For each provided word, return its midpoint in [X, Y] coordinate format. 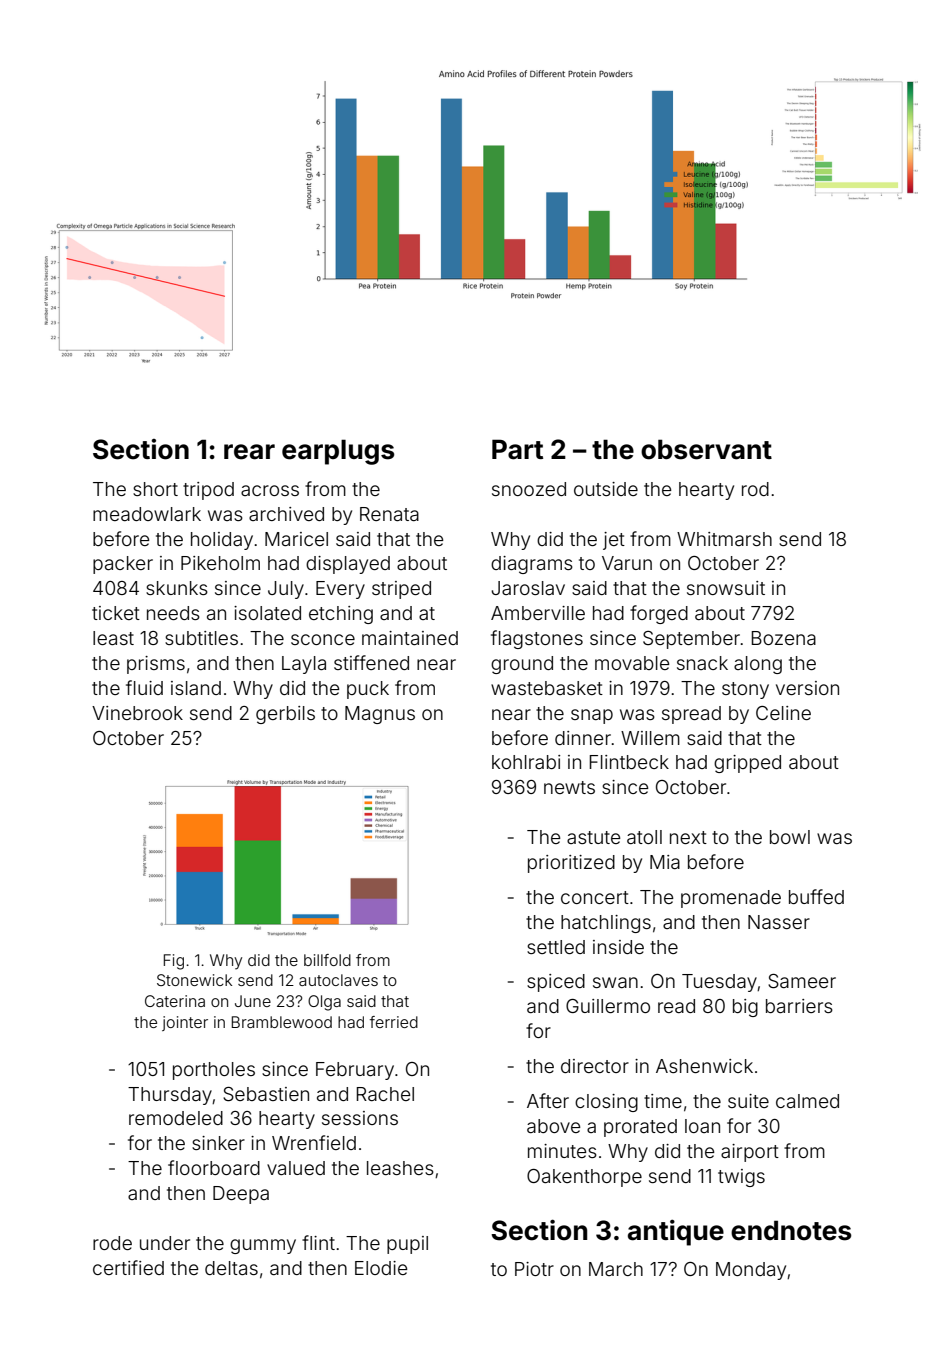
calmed [807, 1101]
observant [706, 449]
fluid [144, 687]
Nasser [779, 922]
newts [569, 787]
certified [128, 1267]
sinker [218, 1143]
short [155, 489]
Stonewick [194, 980]
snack [702, 663]
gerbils [285, 715]
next [688, 837]
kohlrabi [526, 762]
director [595, 1066]
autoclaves [338, 980]
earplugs [338, 452]
